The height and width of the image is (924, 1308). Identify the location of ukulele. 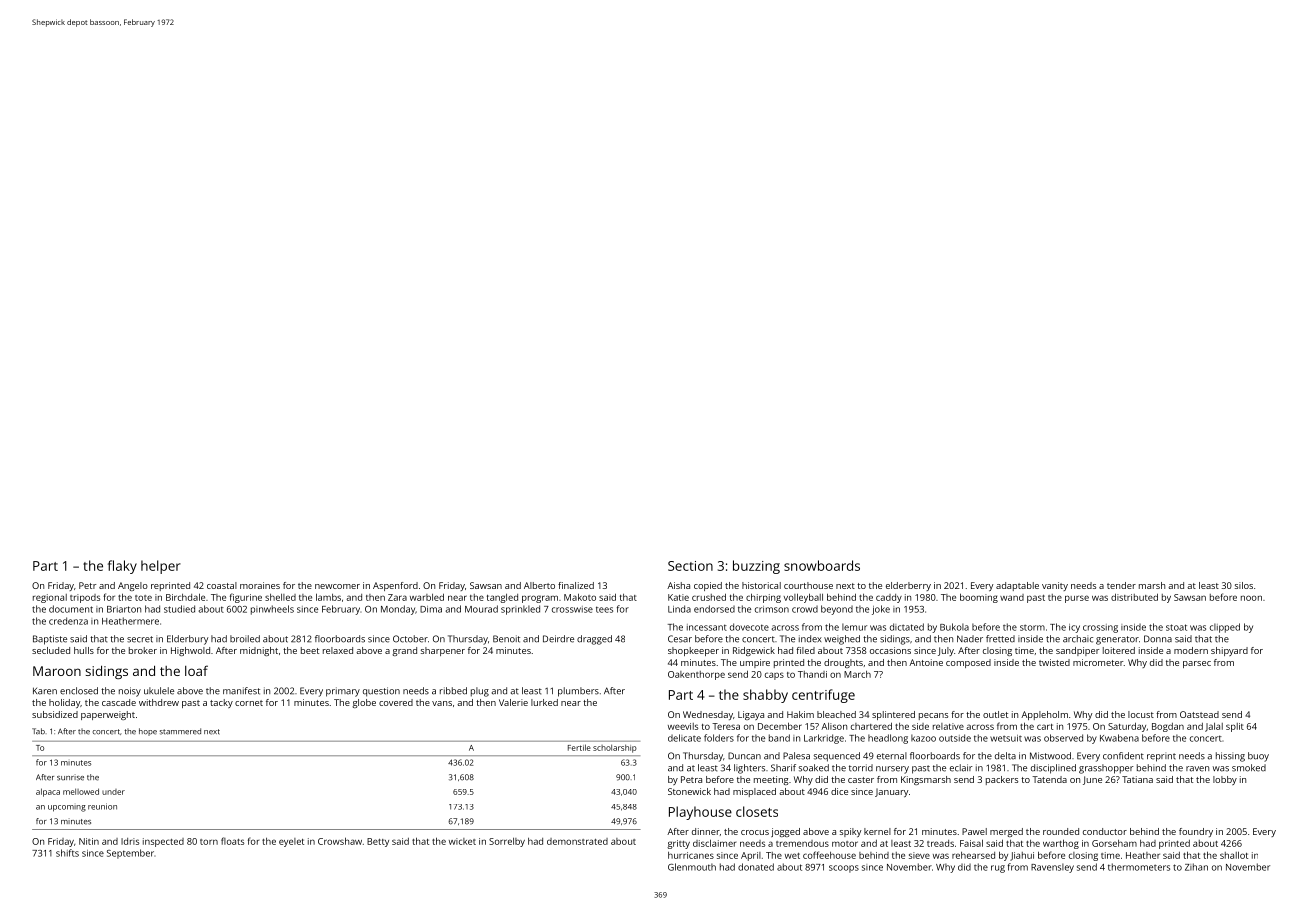
(159, 691).
